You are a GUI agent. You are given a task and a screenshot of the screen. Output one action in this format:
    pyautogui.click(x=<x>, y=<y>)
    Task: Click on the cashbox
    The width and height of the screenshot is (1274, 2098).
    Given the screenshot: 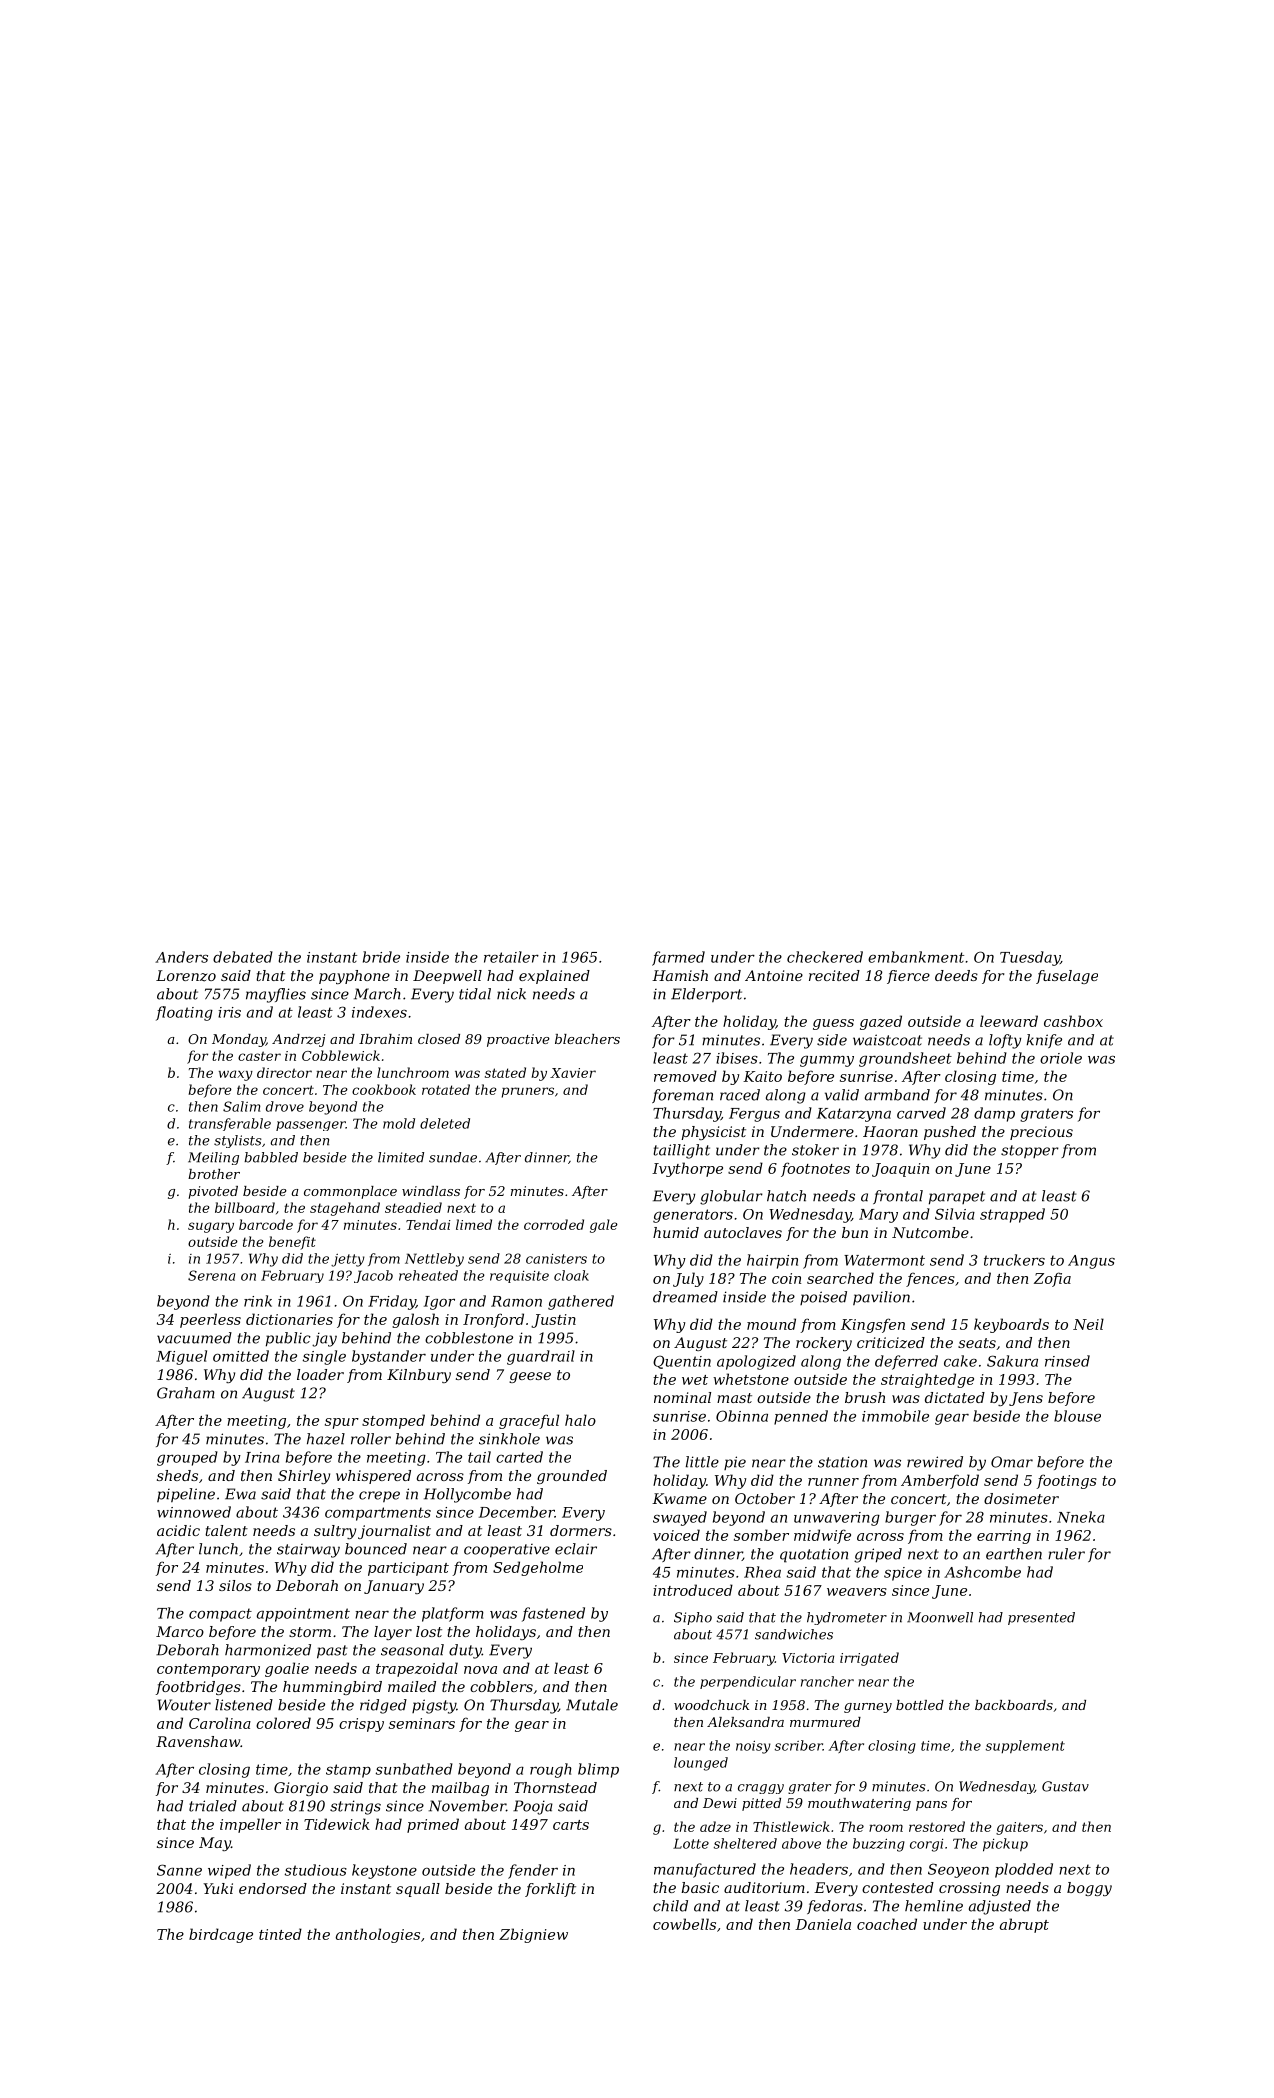 What is the action you would take?
    pyautogui.click(x=1073, y=1021)
